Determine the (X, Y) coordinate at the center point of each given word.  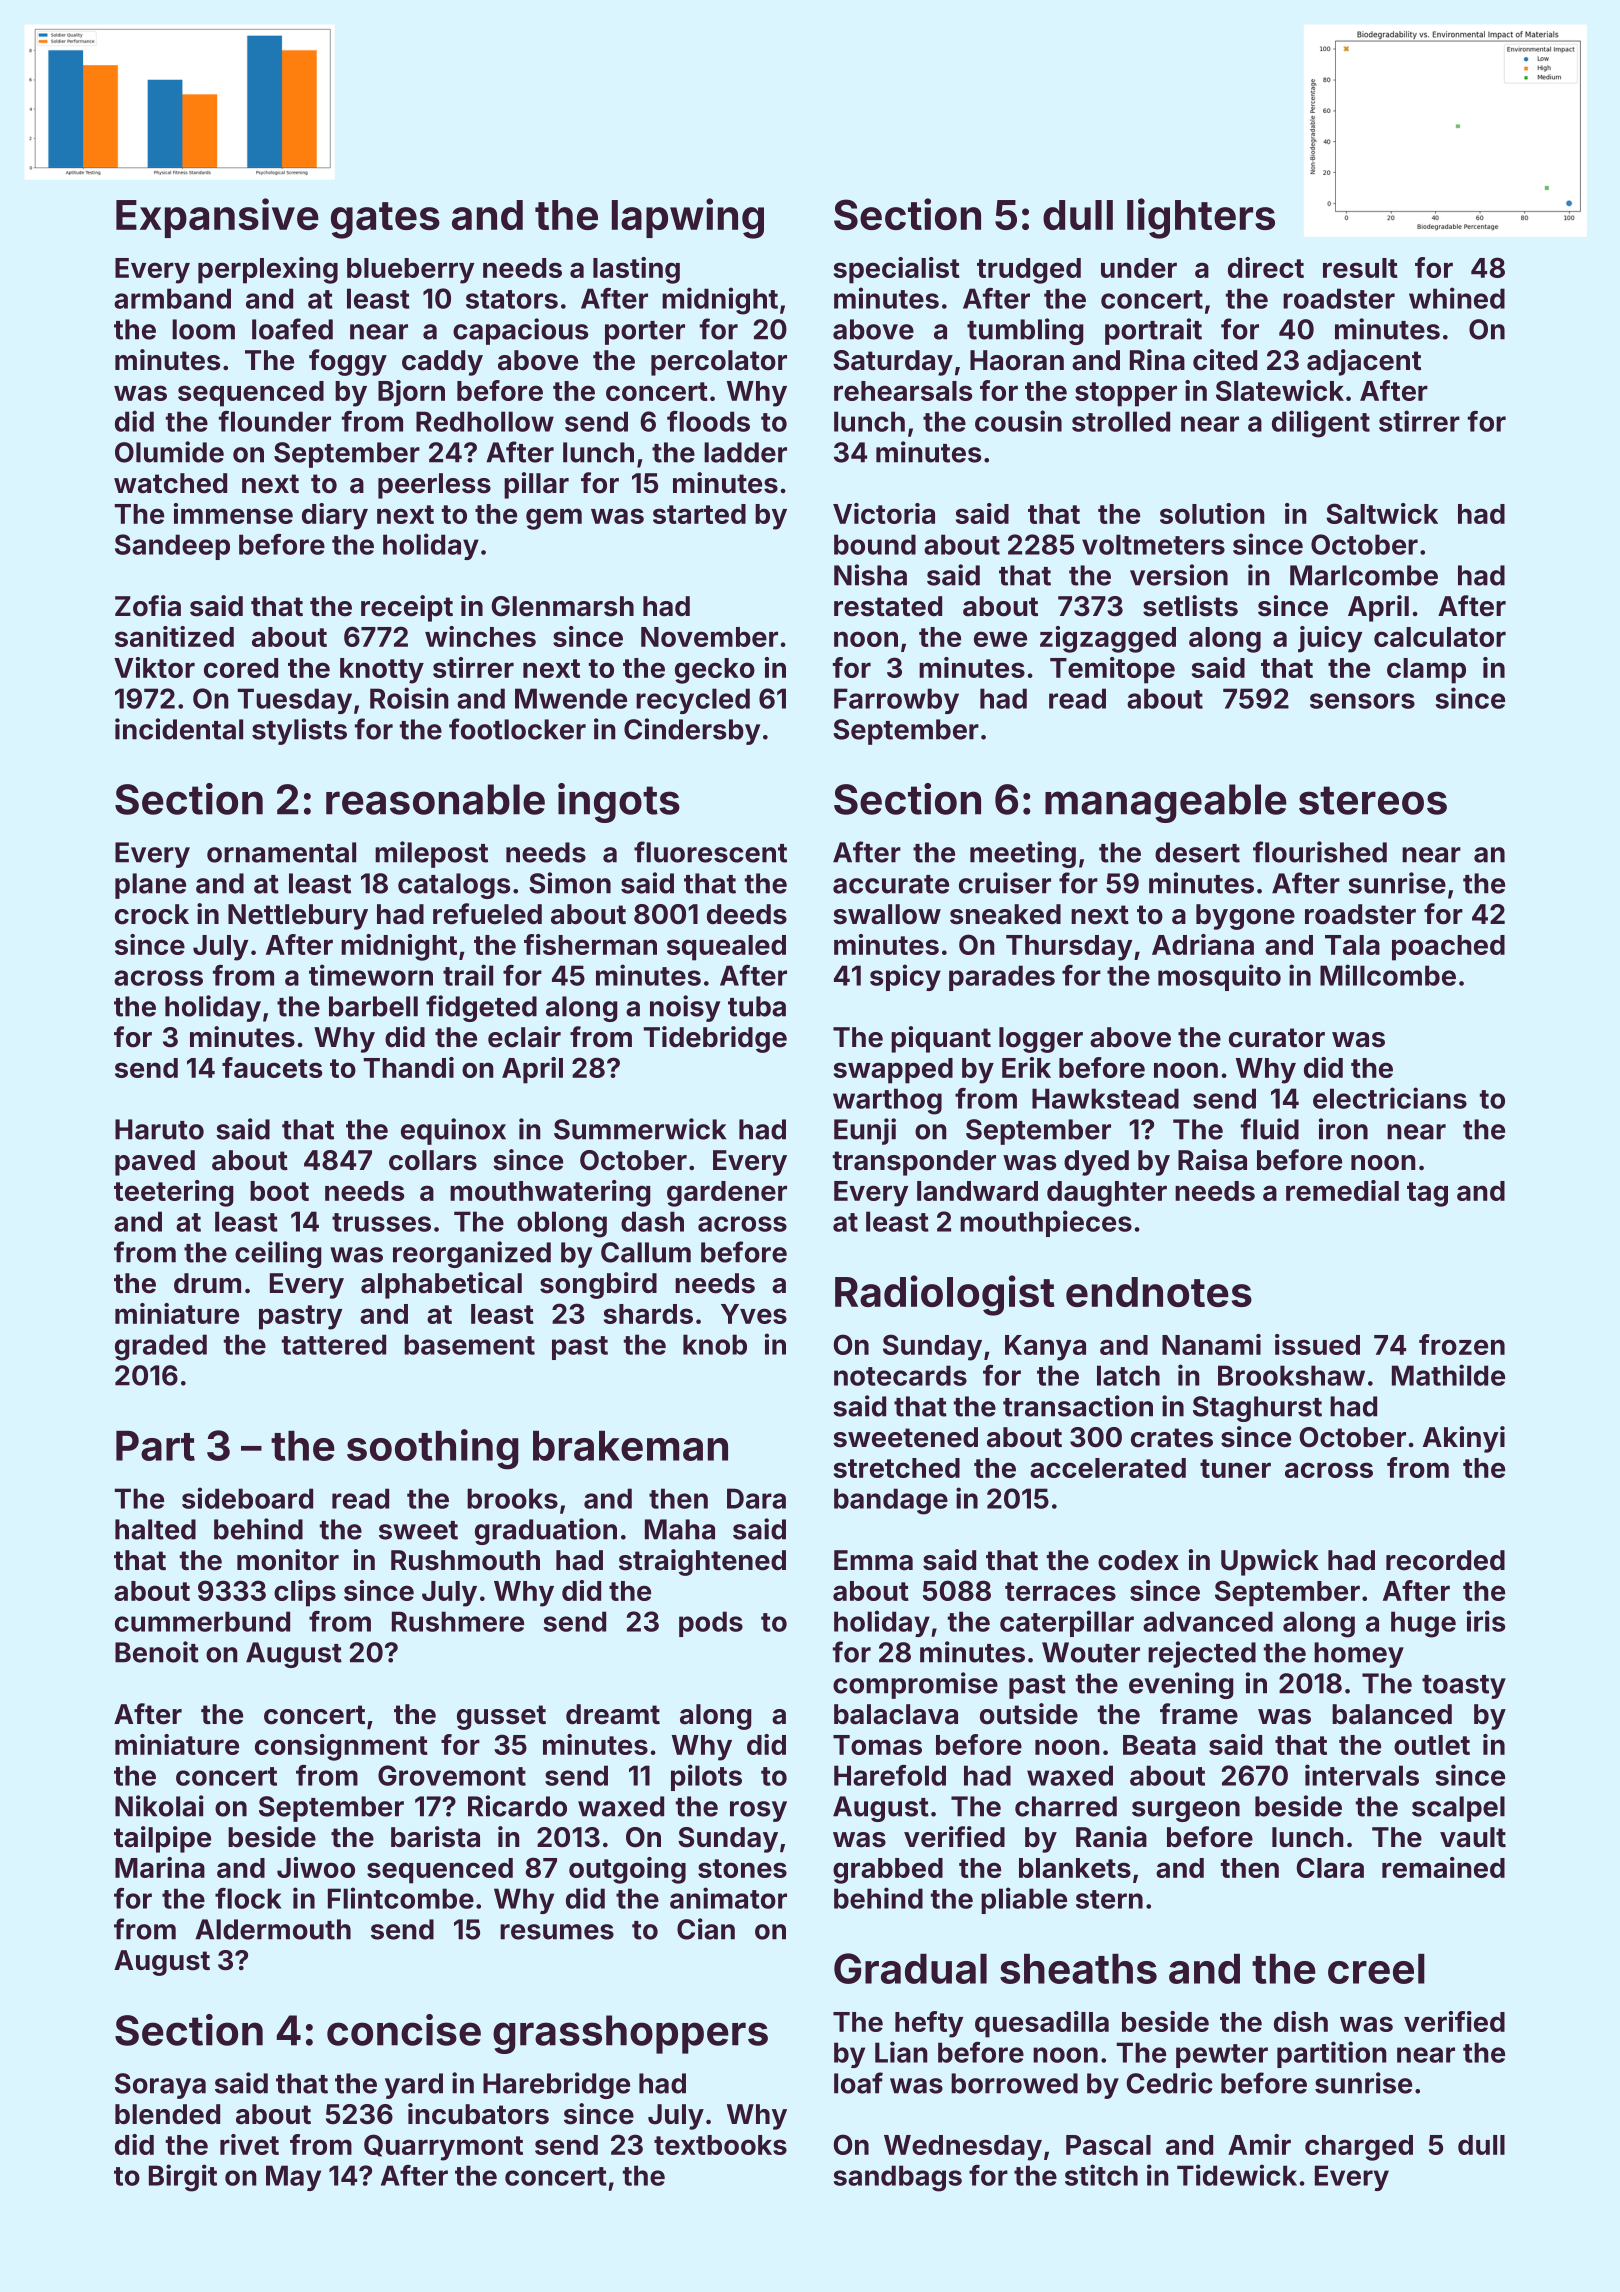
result (1360, 268)
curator (1277, 1038)
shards (648, 1314)
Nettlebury (298, 917)
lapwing (688, 218)
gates (385, 220)
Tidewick (1237, 2175)
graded (161, 1347)
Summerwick (640, 1129)
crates (1172, 1438)
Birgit (183, 2178)
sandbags (898, 2178)
